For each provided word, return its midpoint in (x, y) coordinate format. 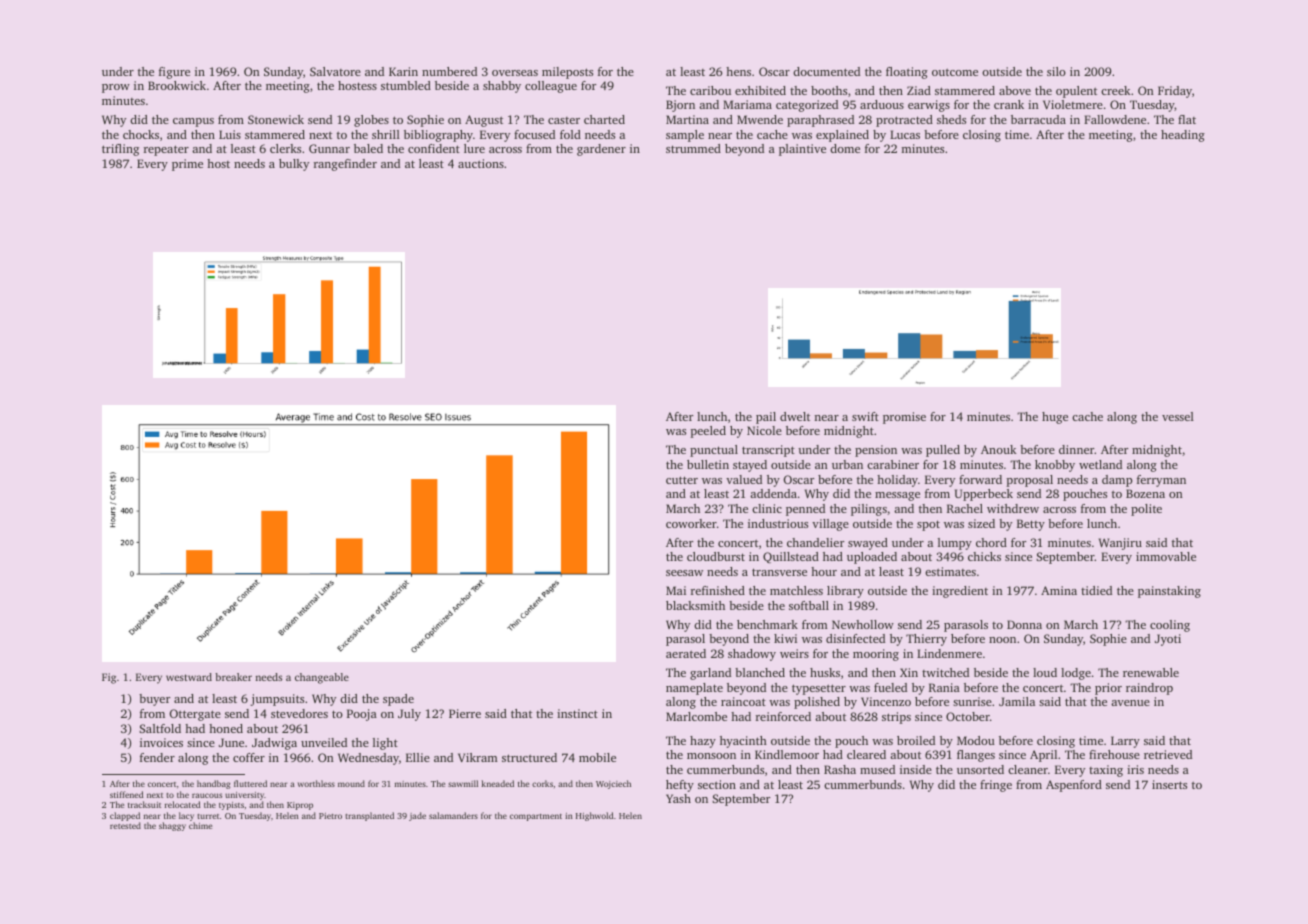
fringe (996, 786)
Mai (676, 590)
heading (1183, 136)
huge (1055, 418)
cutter (682, 480)
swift (865, 416)
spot (928, 525)
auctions (481, 163)
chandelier (815, 542)
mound (351, 783)
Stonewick (276, 119)
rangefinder (345, 165)
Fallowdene (1115, 119)
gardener (601, 150)
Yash (678, 798)
